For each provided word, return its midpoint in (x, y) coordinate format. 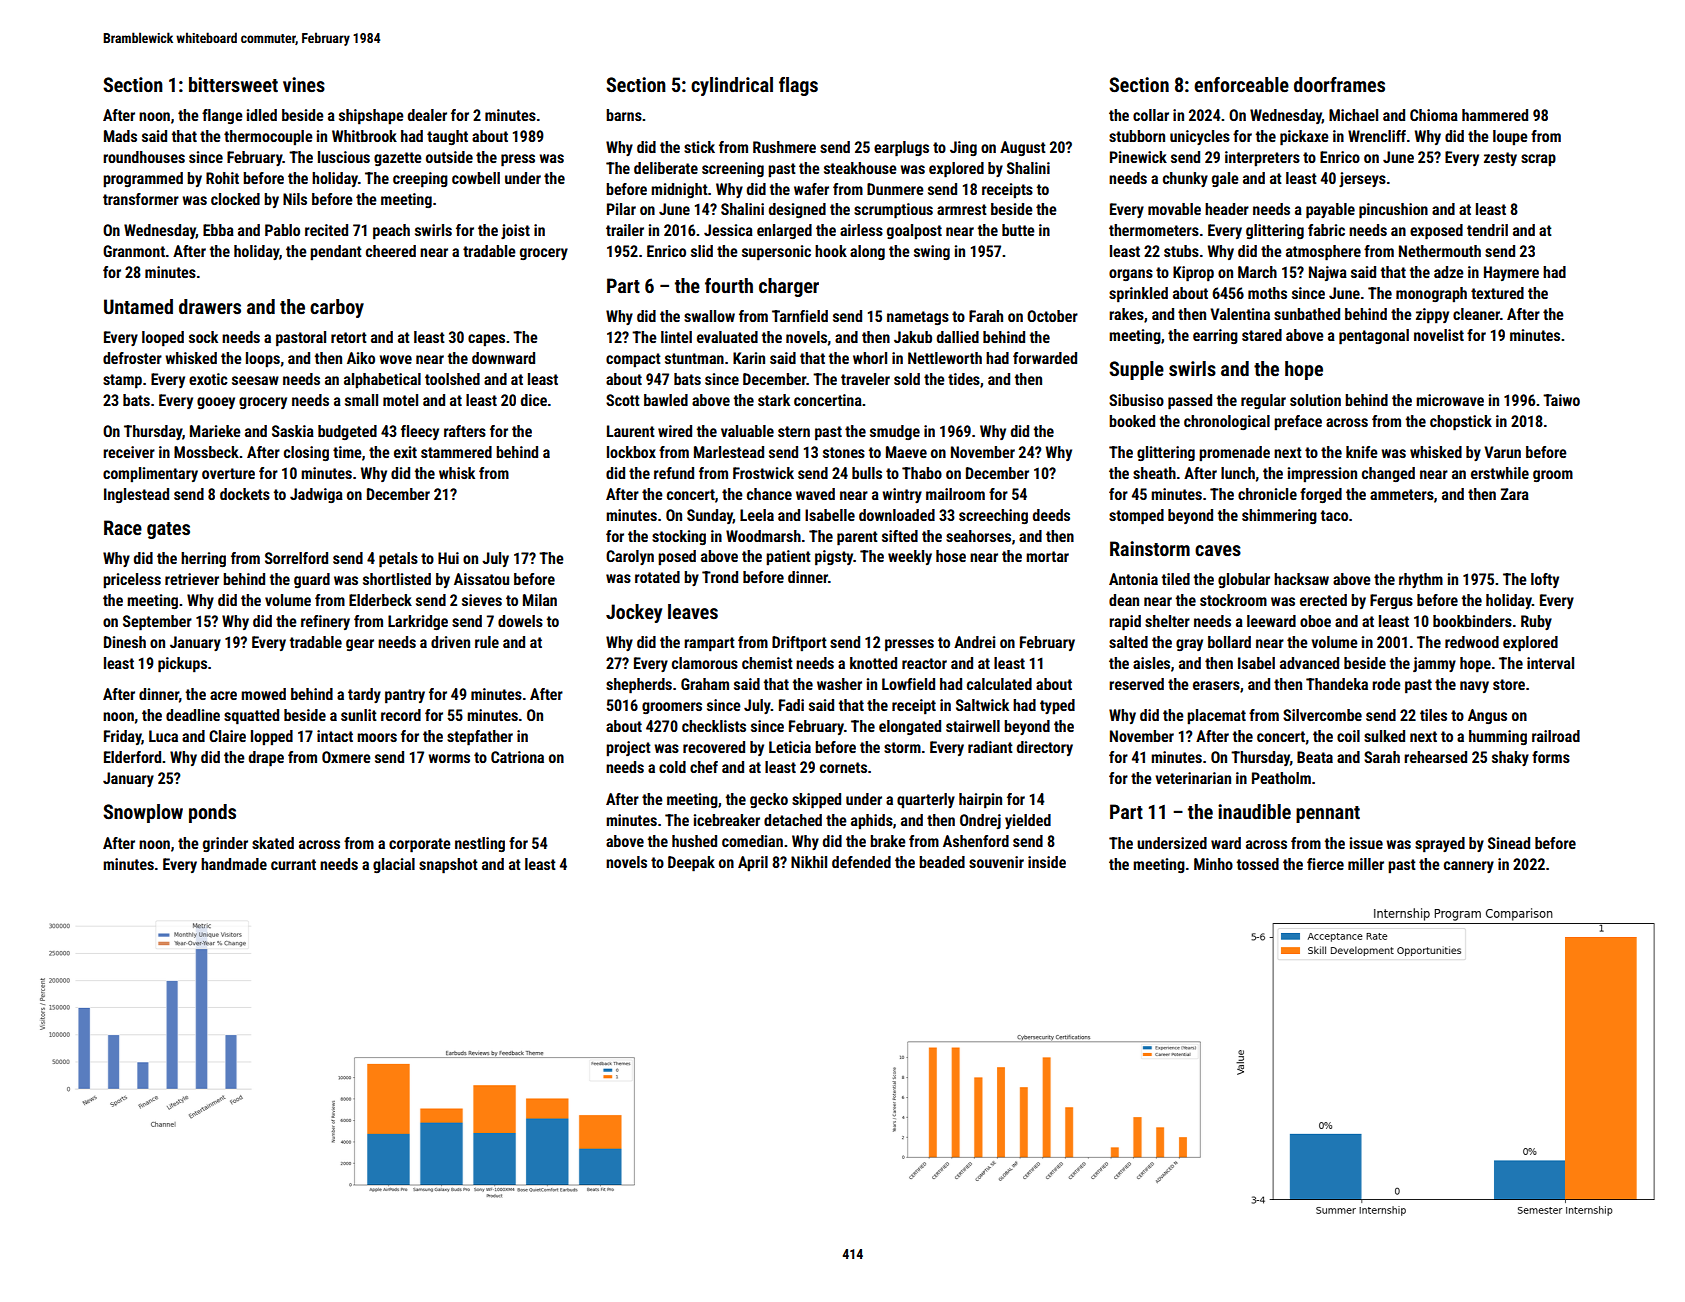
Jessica (728, 230)
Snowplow (143, 813)
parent (857, 538)
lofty (1545, 580)
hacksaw (1301, 579)
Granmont (134, 251)
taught (447, 137)
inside (1047, 862)
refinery (325, 622)
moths (1267, 293)
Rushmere (784, 147)
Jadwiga (316, 495)
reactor (924, 663)
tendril (1487, 230)
